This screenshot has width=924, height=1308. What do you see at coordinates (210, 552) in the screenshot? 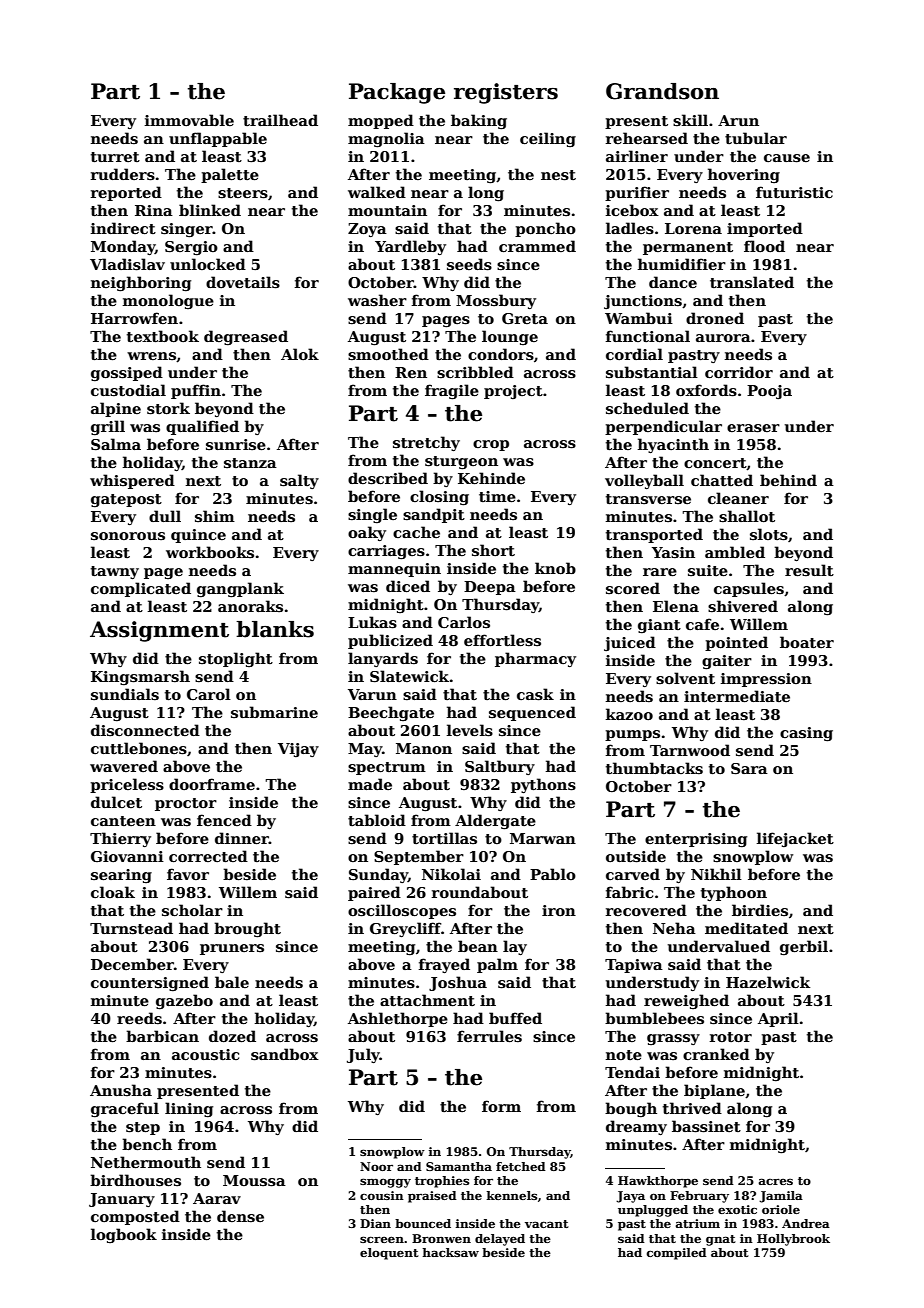
I see `workbooks` at bounding box center [210, 552].
